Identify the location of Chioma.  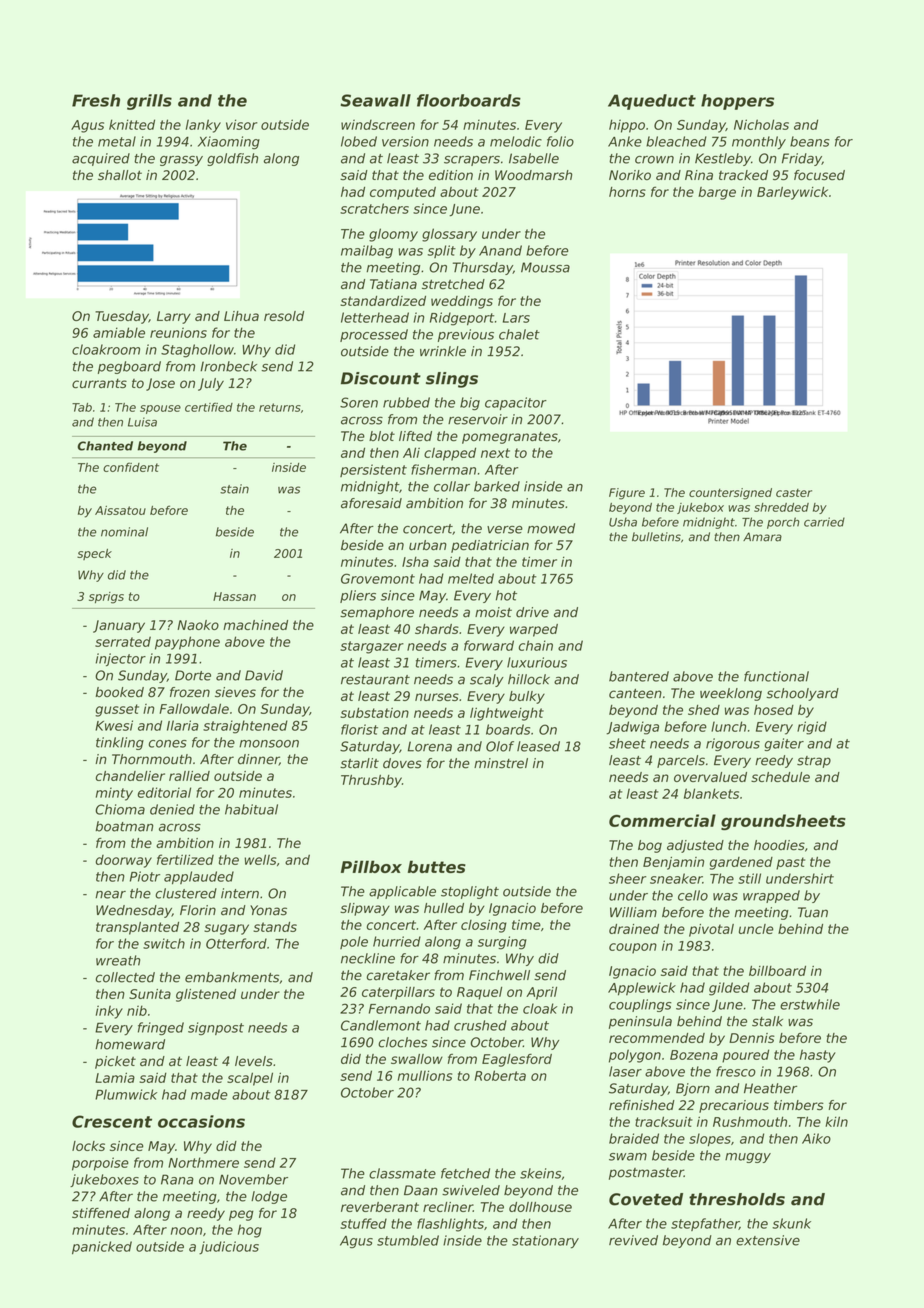
(120, 809).
